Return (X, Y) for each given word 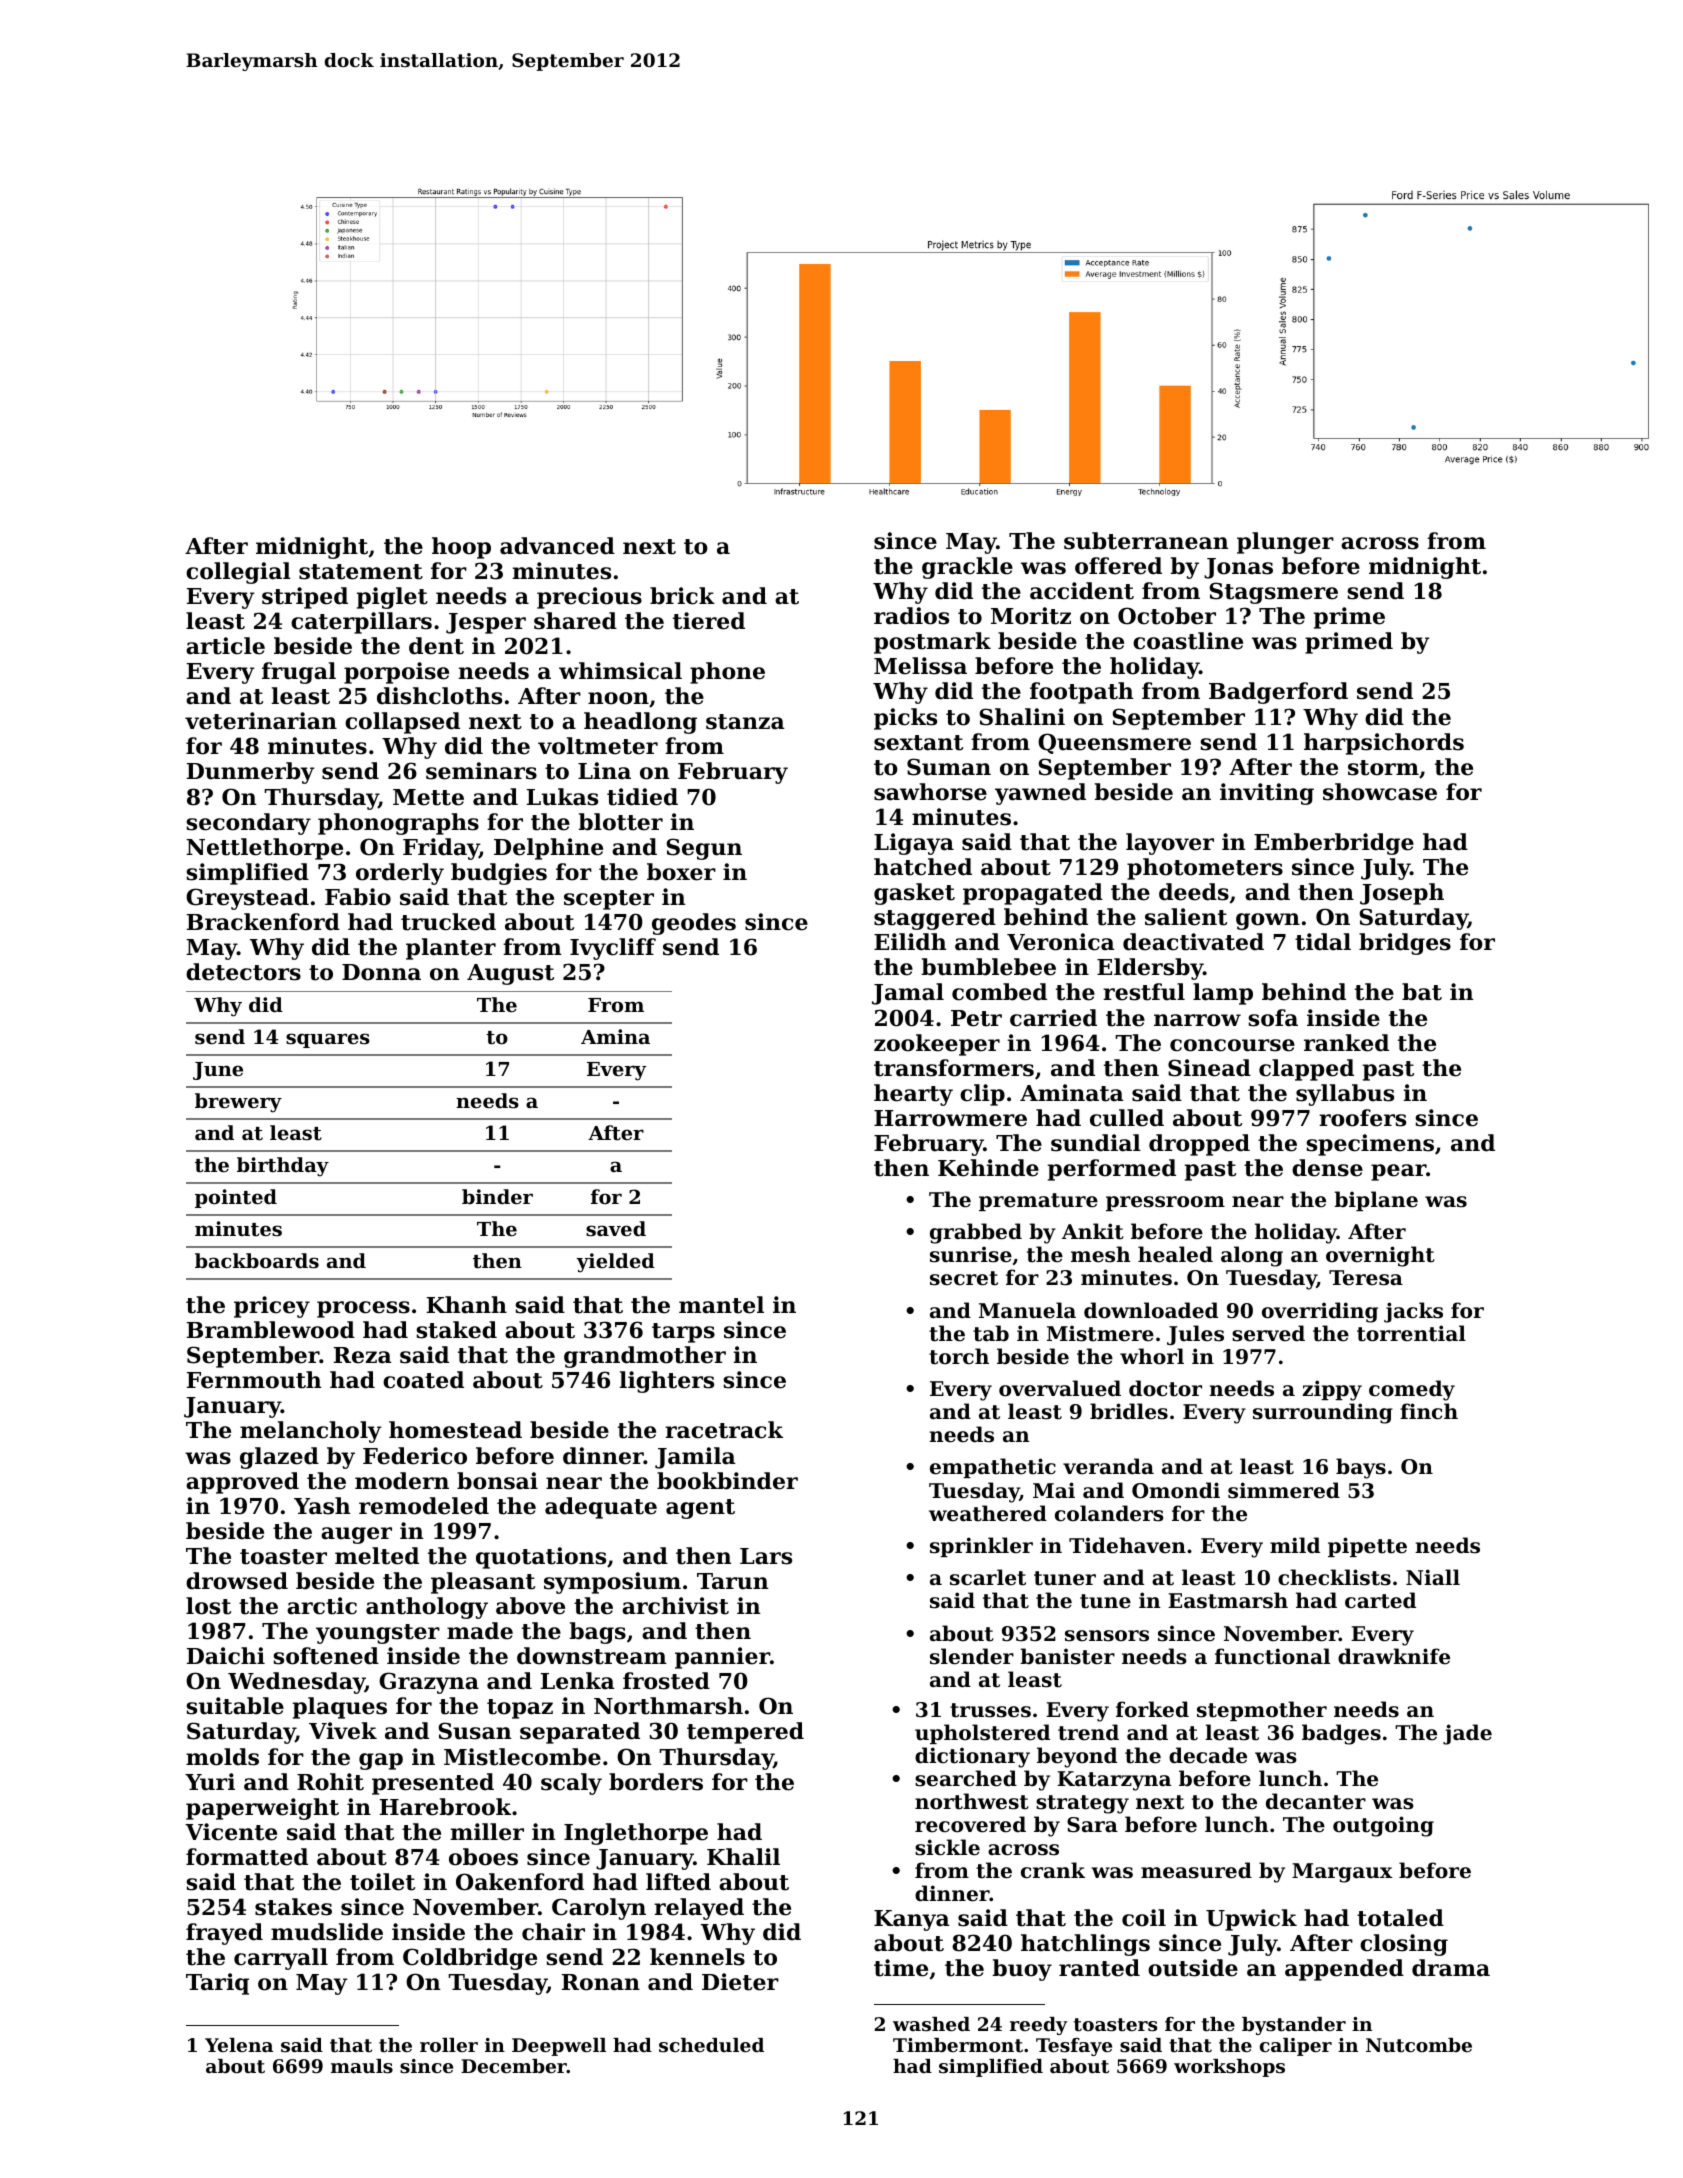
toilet (382, 1882)
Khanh (467, 1305)
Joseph (1402, 894)
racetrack (724, 1430)
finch (1429, 1411)
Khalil (743, 1857)
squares (328, 1040)
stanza (745, 722)
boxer (681, 872)
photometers (1205, 869)
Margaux (1342, 1873)
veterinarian (261, 721)
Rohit (330, 1782)
